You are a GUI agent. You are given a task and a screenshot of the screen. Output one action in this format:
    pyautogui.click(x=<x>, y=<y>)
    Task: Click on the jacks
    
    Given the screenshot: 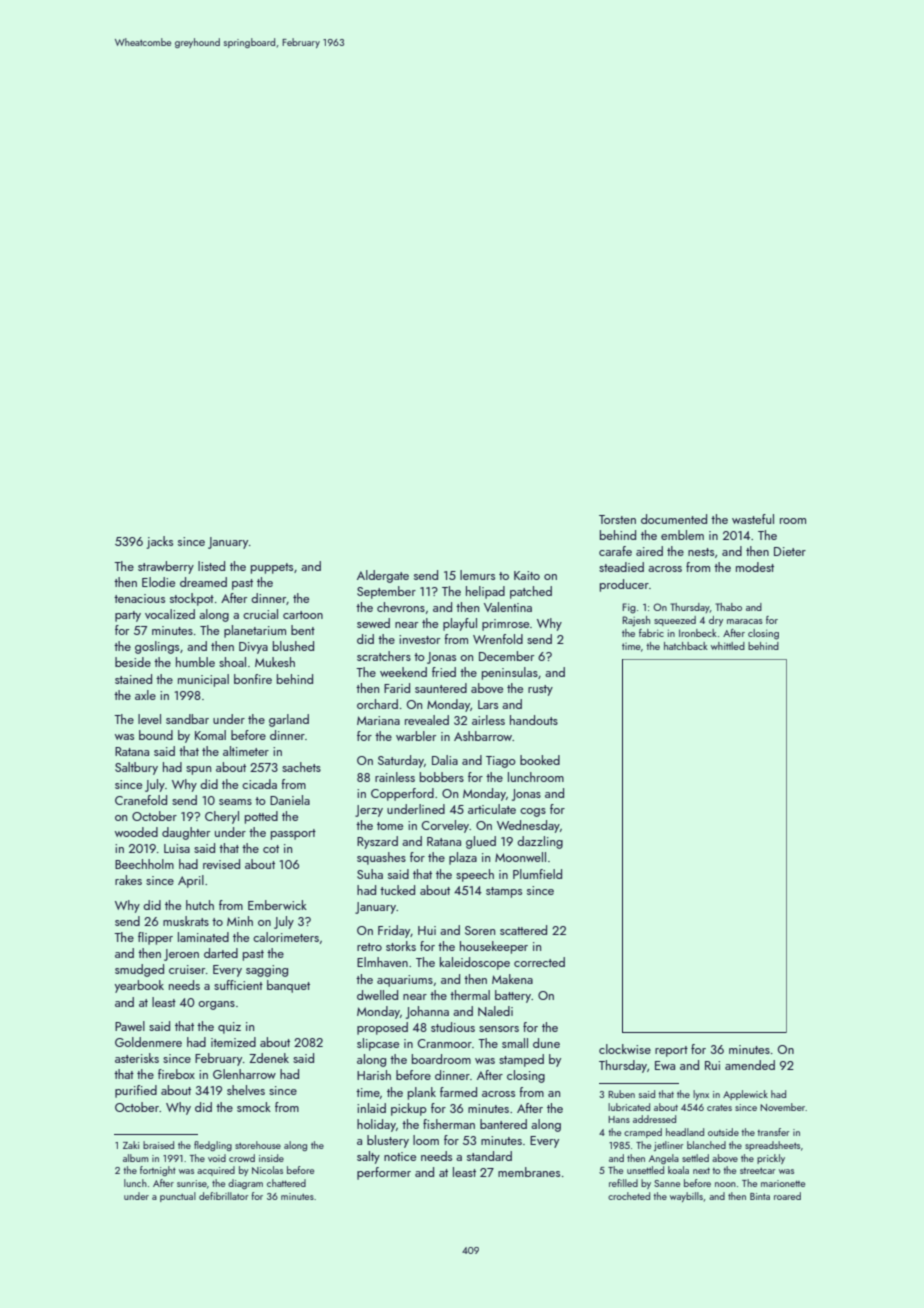 What is the action you would take?
    pyautogui.click(x=159, y=542)
